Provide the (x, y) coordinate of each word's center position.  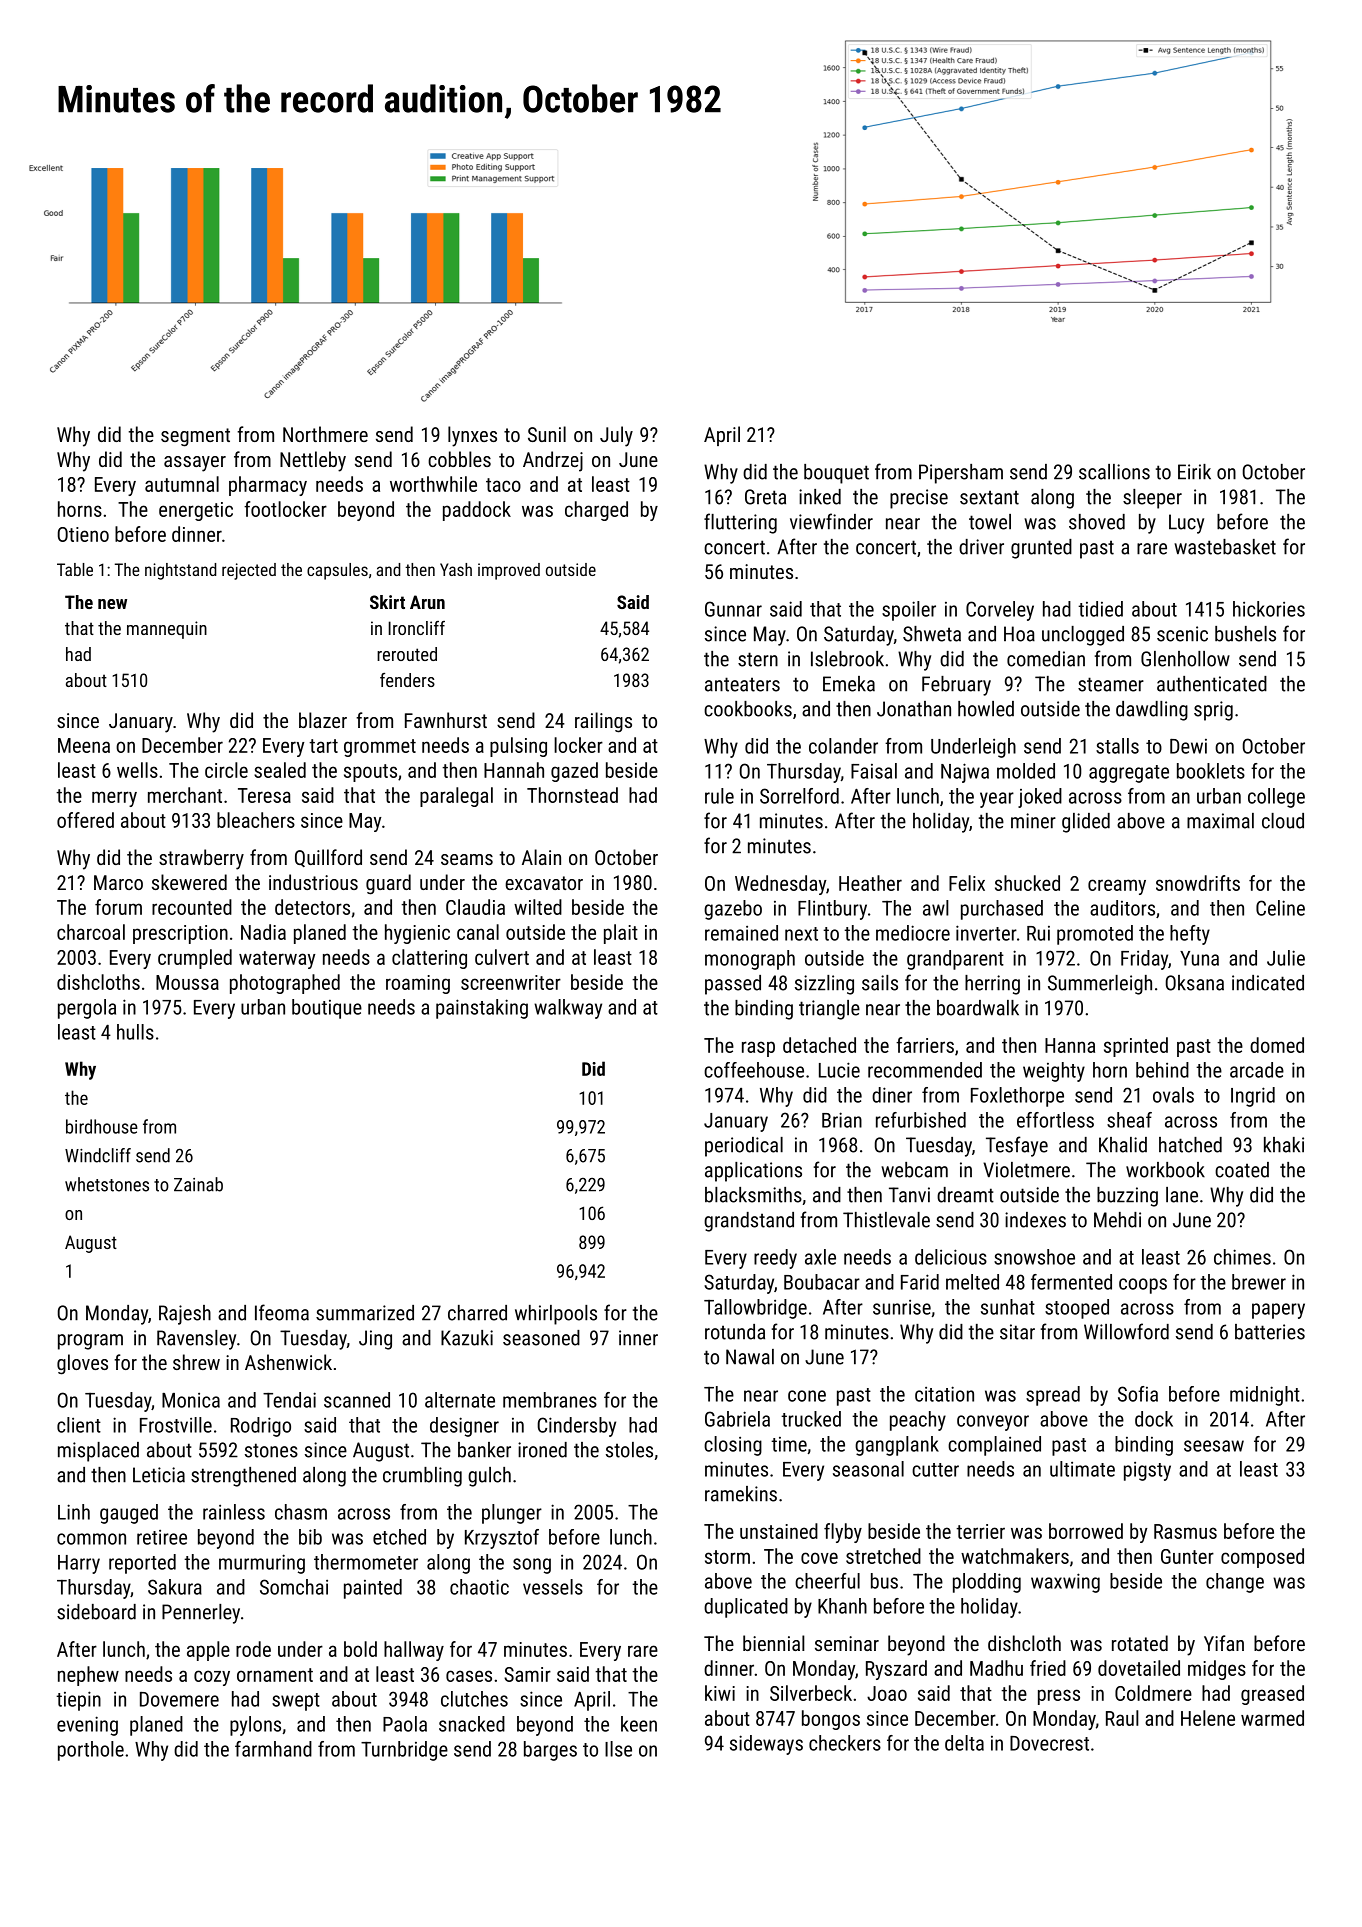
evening (87, 1726)
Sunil (547, 434)
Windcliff (98, 1155)
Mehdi (1117, 1220)
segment (195, 437)
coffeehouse (754, 1070)
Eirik (1194, 472)
